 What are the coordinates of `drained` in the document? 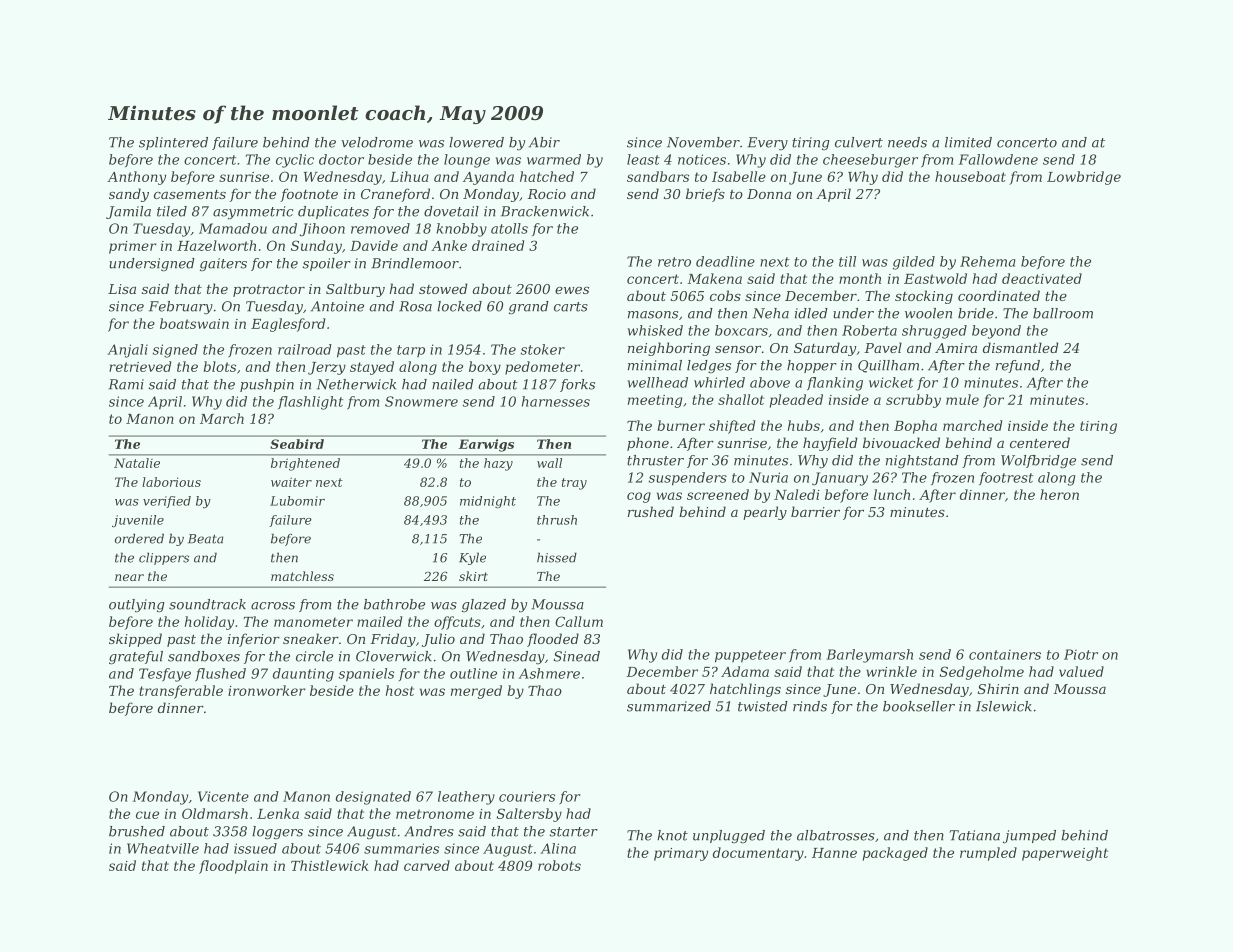 It's located at (498, 245).
